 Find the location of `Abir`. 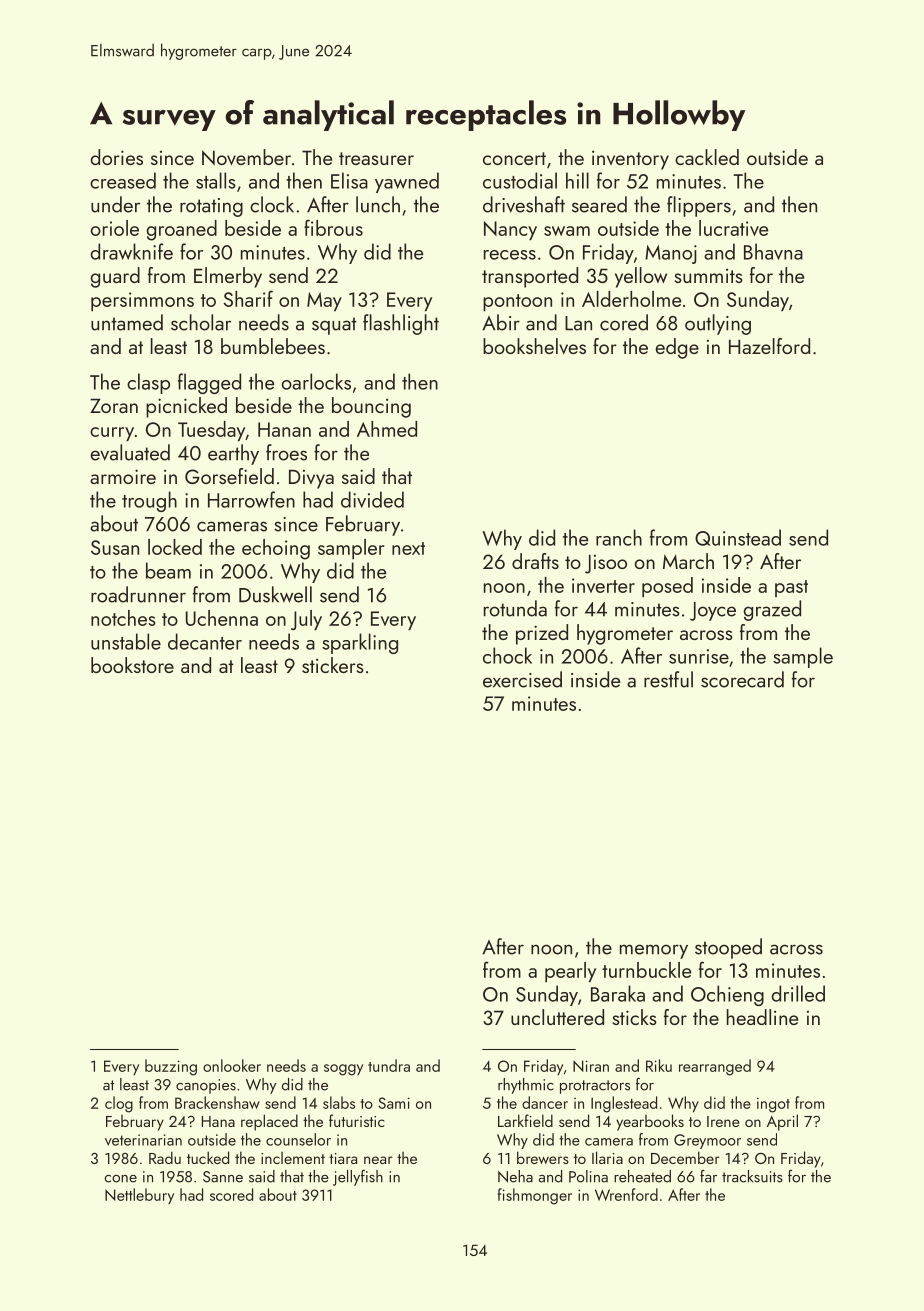

Abir is located at coordinates (501, 322).
